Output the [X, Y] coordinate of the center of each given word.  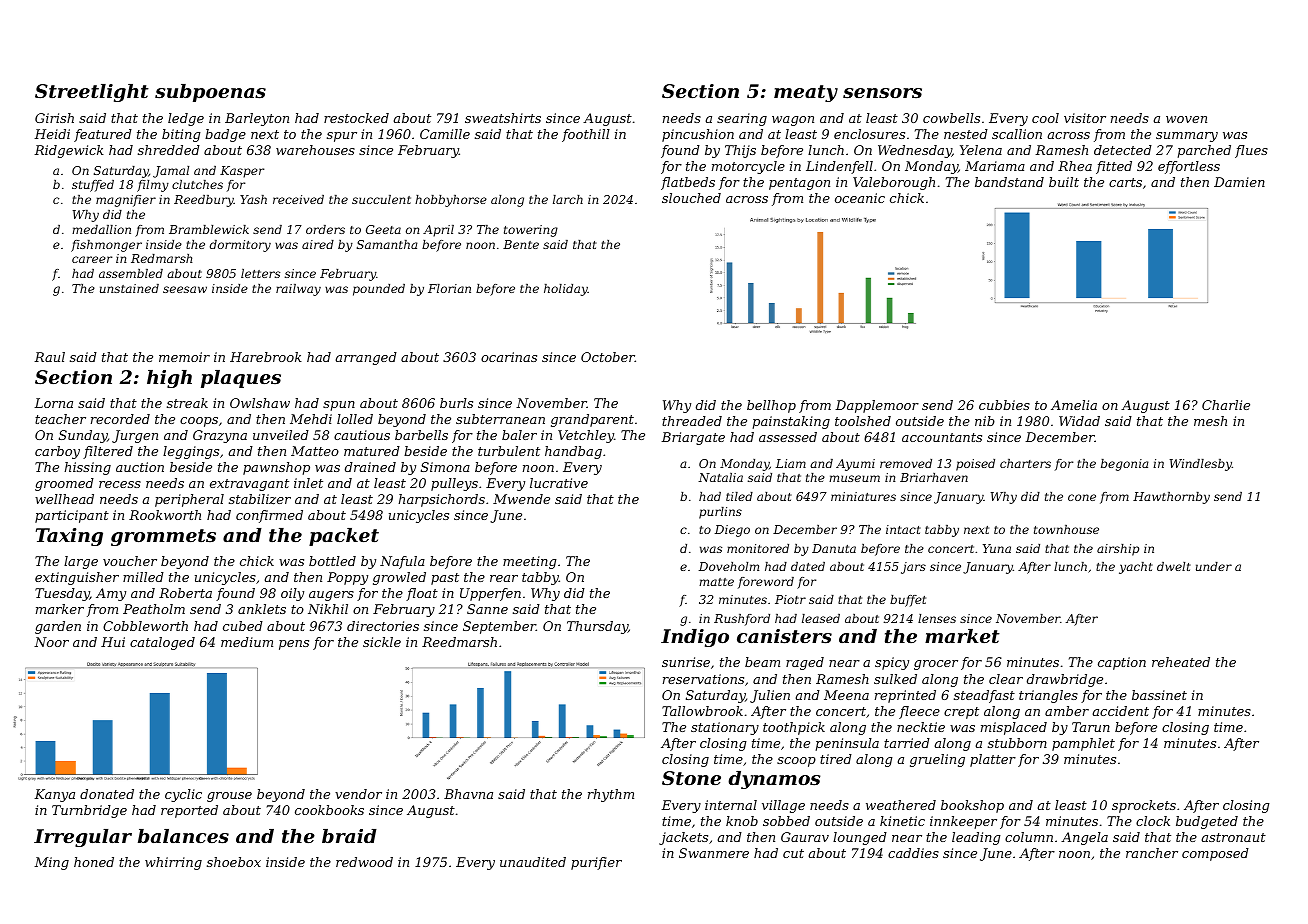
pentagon [799, 184]
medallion [101, 229]
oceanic [860, 198]
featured [103, 135]
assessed [788, 437]
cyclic [183, 795]
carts [1125, 182]
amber [1067, 711]
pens [294, 645]
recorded [120, 419]
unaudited [533, 862]
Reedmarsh [459, 642]
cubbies [1004, 405]
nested [966, 134]
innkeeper [963, 822]
